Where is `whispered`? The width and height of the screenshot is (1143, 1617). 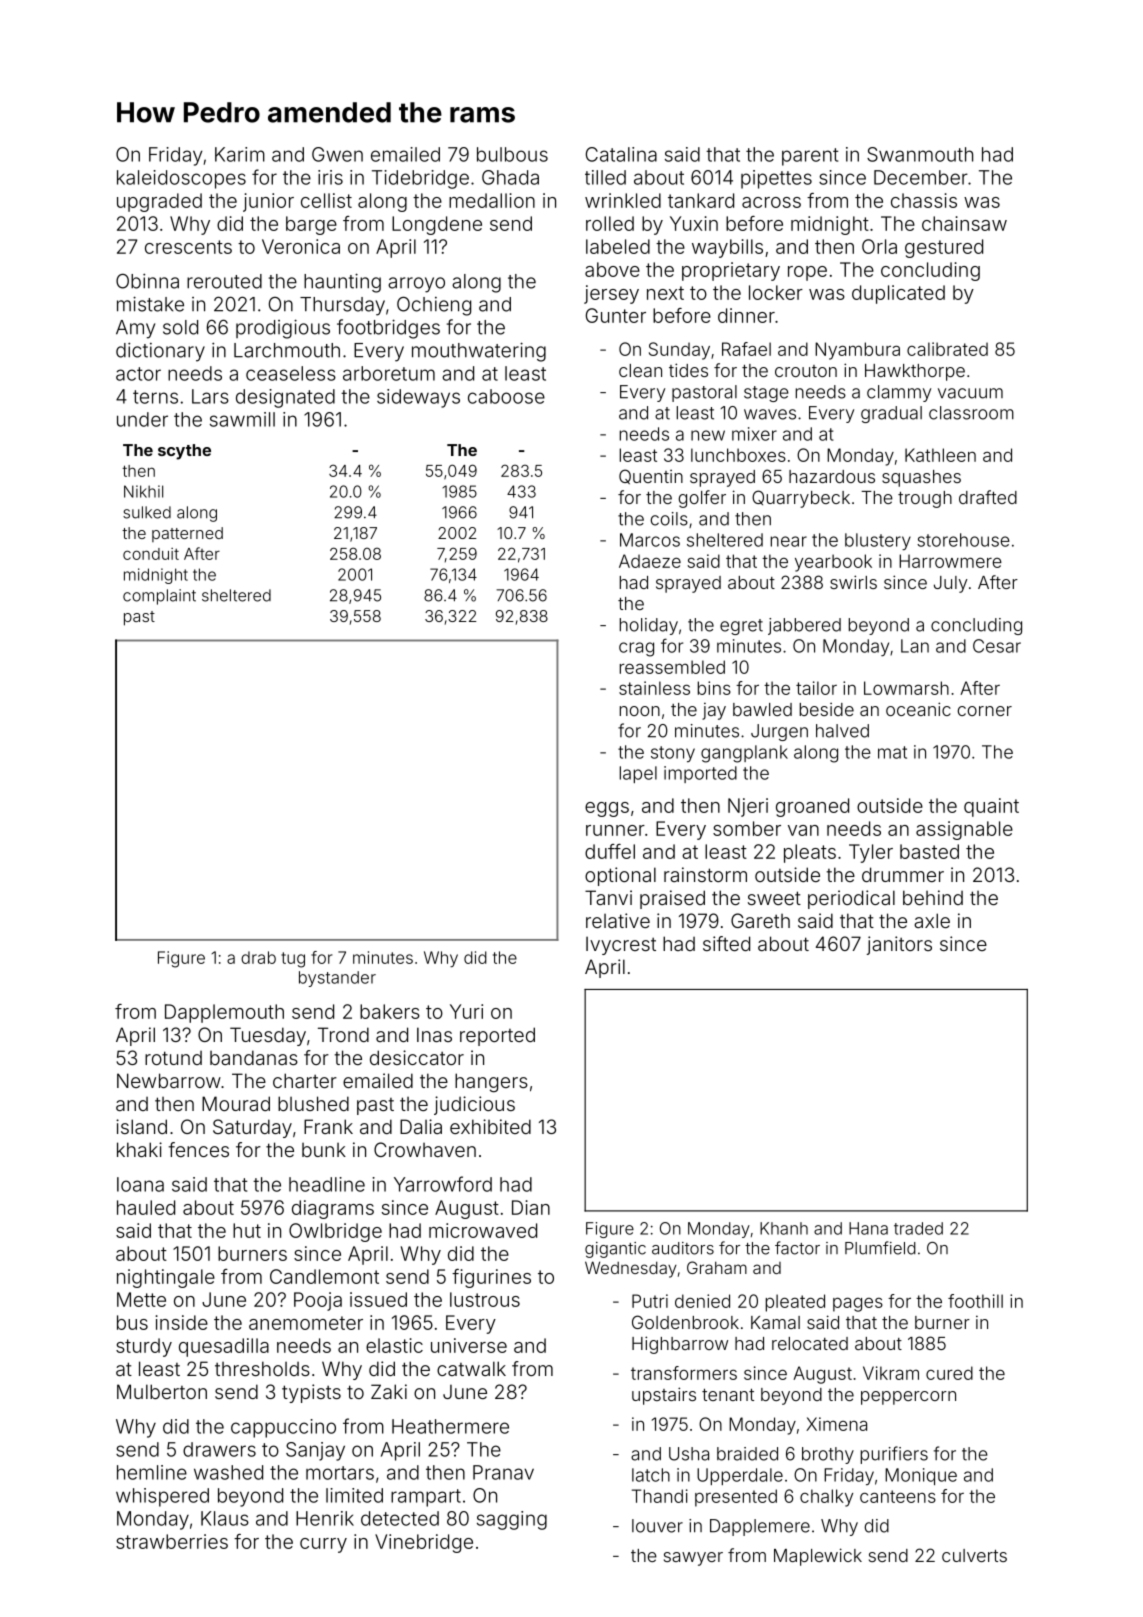 whispered is located at coordinates (162, 1497).
